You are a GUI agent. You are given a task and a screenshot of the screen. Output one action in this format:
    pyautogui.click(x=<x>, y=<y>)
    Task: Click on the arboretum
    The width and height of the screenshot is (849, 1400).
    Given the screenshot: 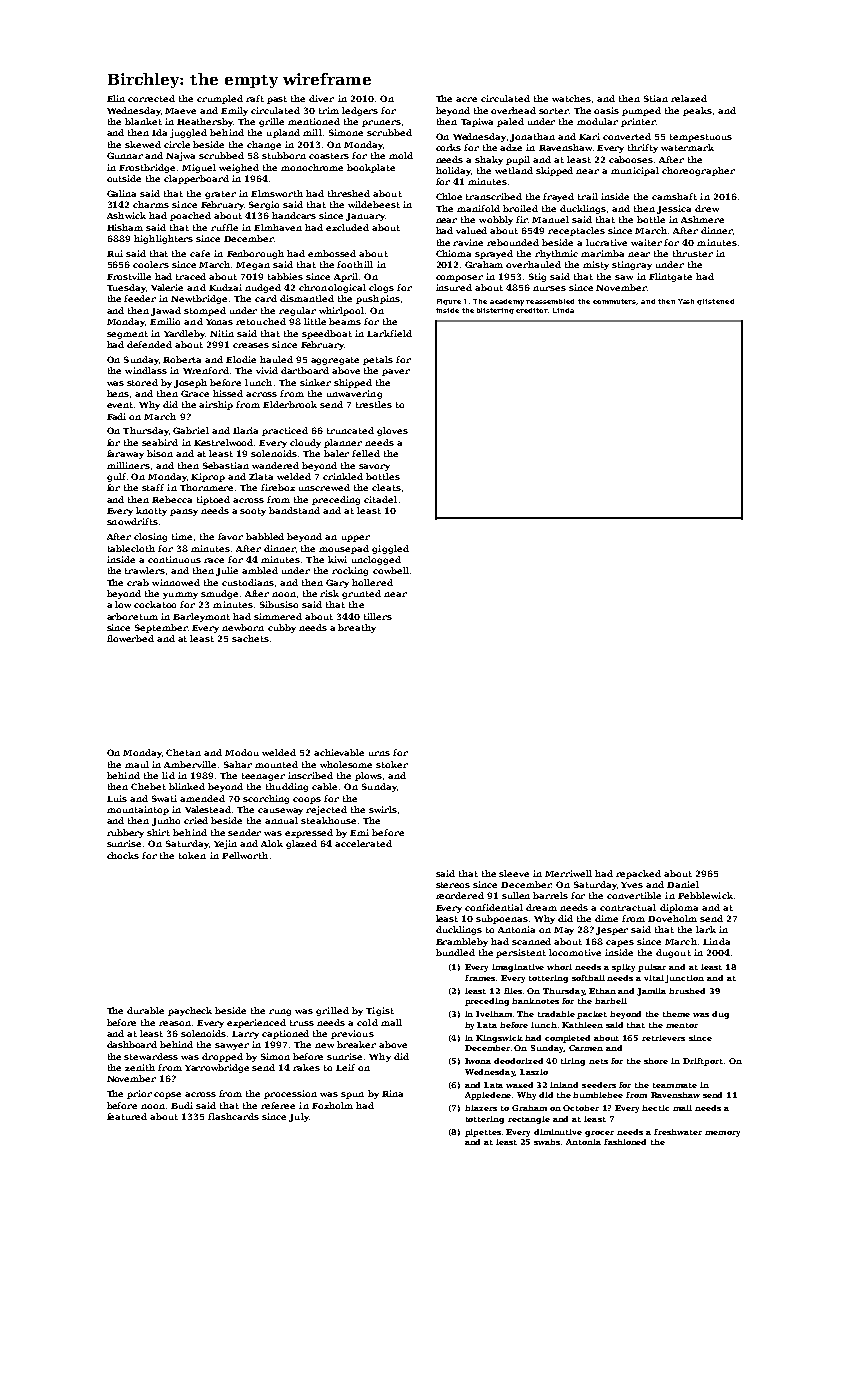 What is the action you would take?
    pyautogui.click(x=132, y=616)
